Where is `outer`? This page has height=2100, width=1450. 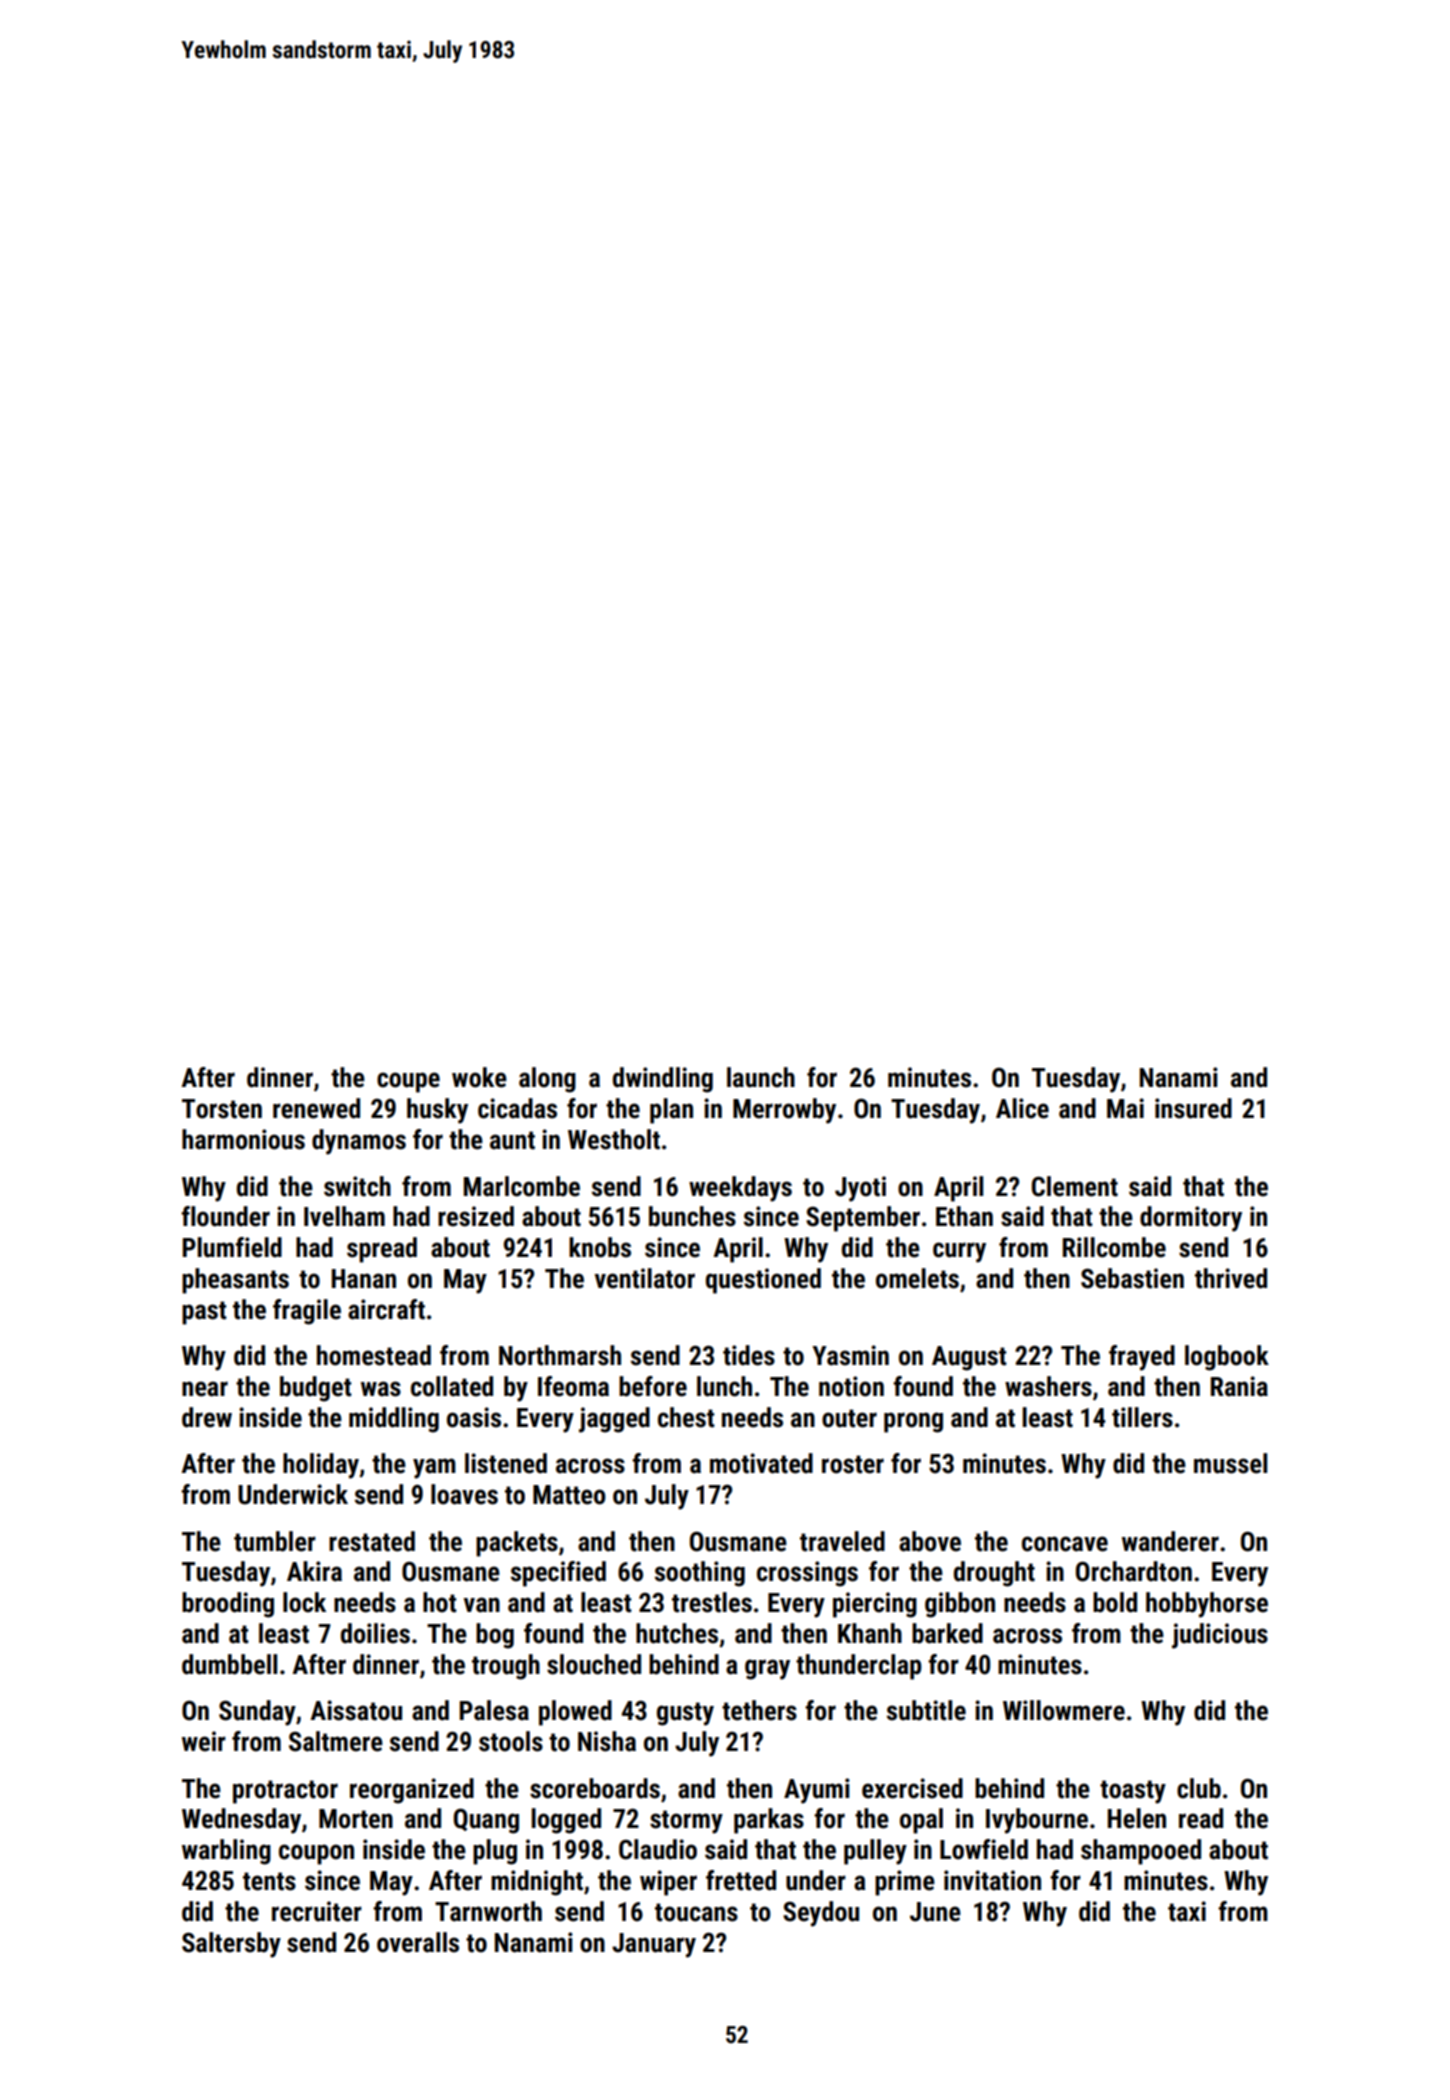
outer is located at coordinates (849, 1418).
